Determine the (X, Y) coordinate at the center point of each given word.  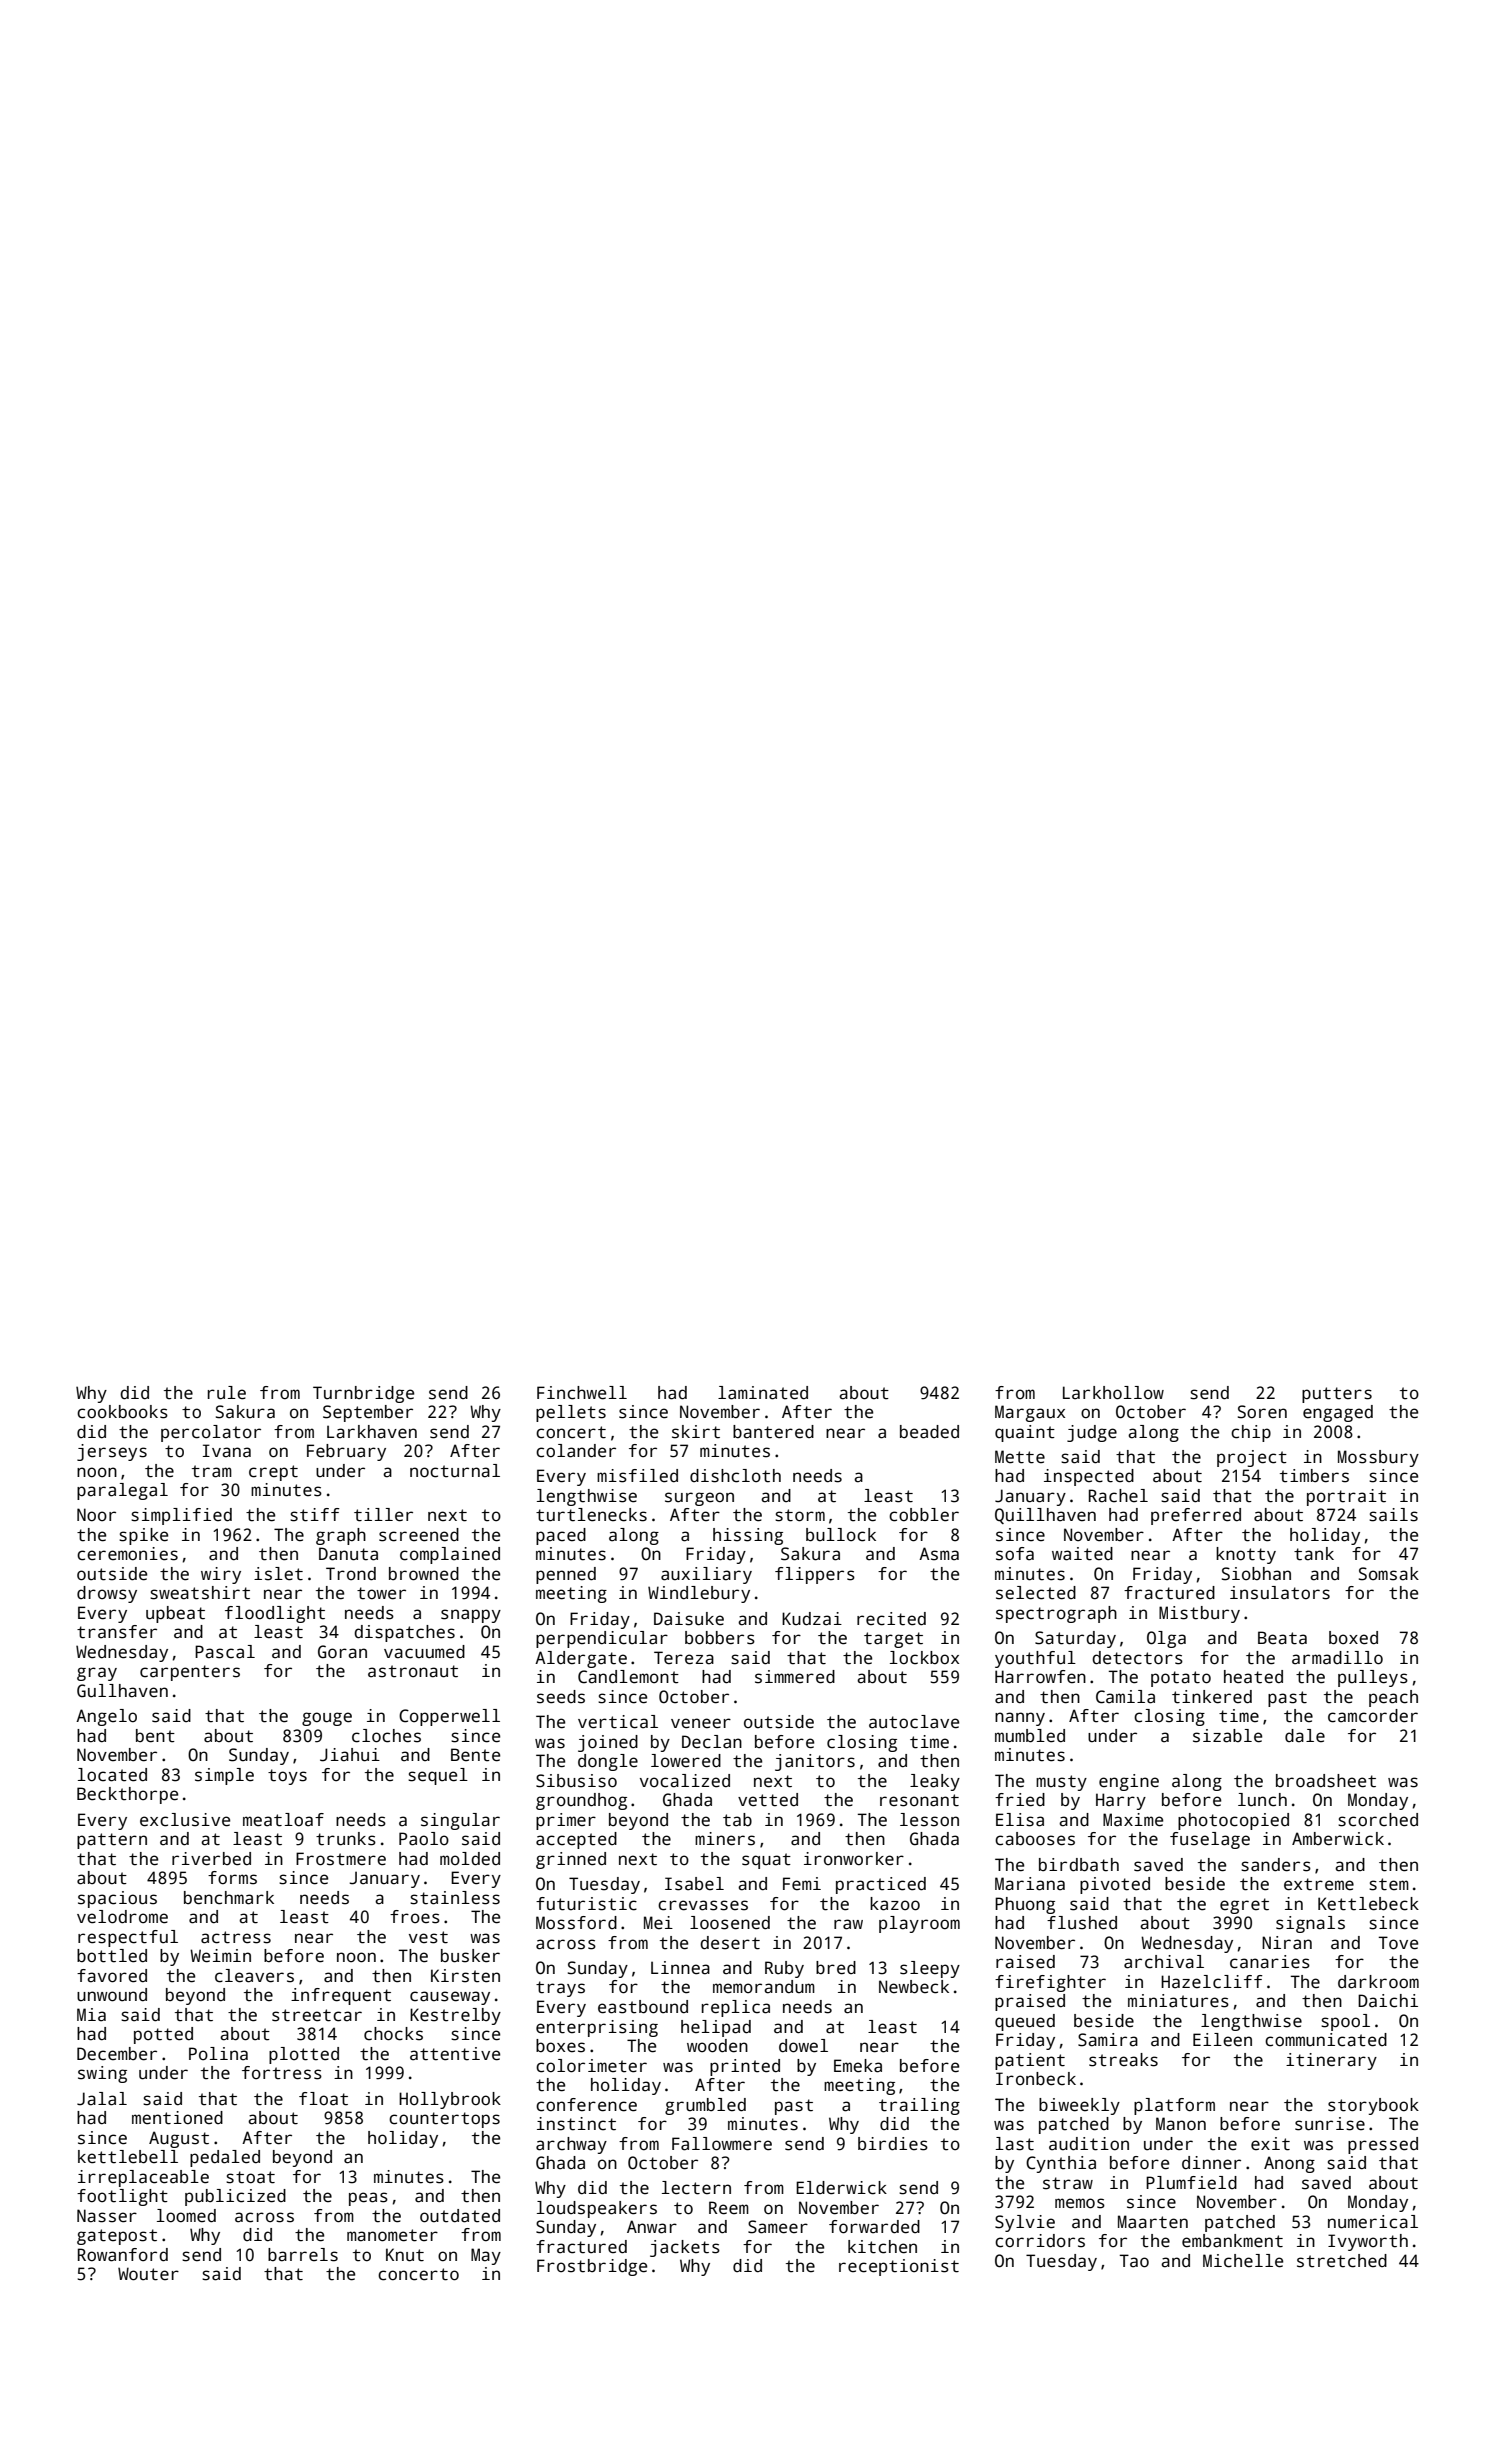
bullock (841, 1535)
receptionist (899, 2267)
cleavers (254, 1976)
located (112, 1775)
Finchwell (582, 1393)
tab (737, 1820)
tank (1314, 1554)
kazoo (895, 1904)
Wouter (148, 2274)
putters (1337, 1395)
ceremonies (127, 1554)
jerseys (112, 1452)
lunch (1262, 1800)
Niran (1287, 1943)
